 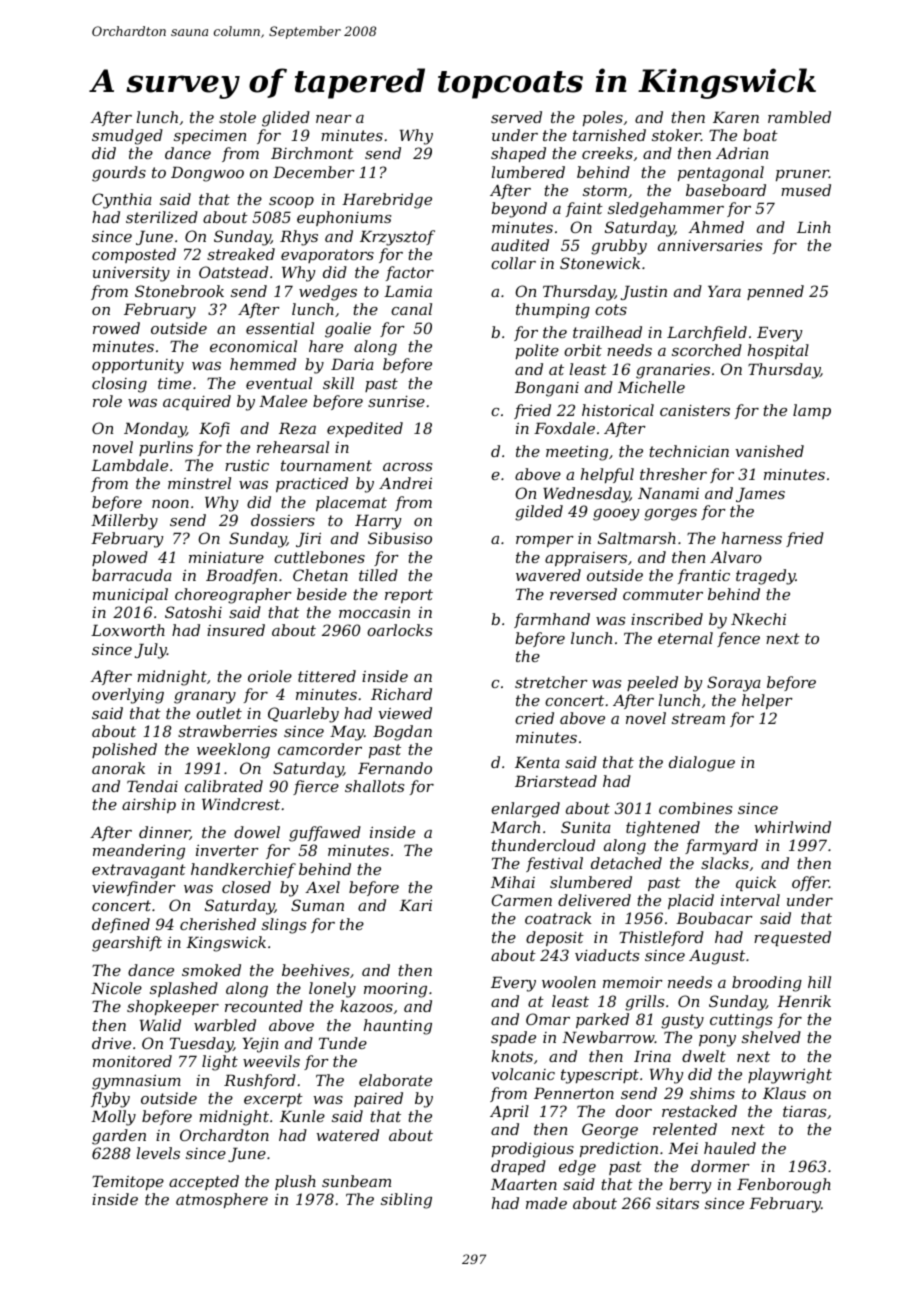 What do you see at coordinates (553, 311) in the screenshot?
I see `thumping` at bounding box center [553, 311].
